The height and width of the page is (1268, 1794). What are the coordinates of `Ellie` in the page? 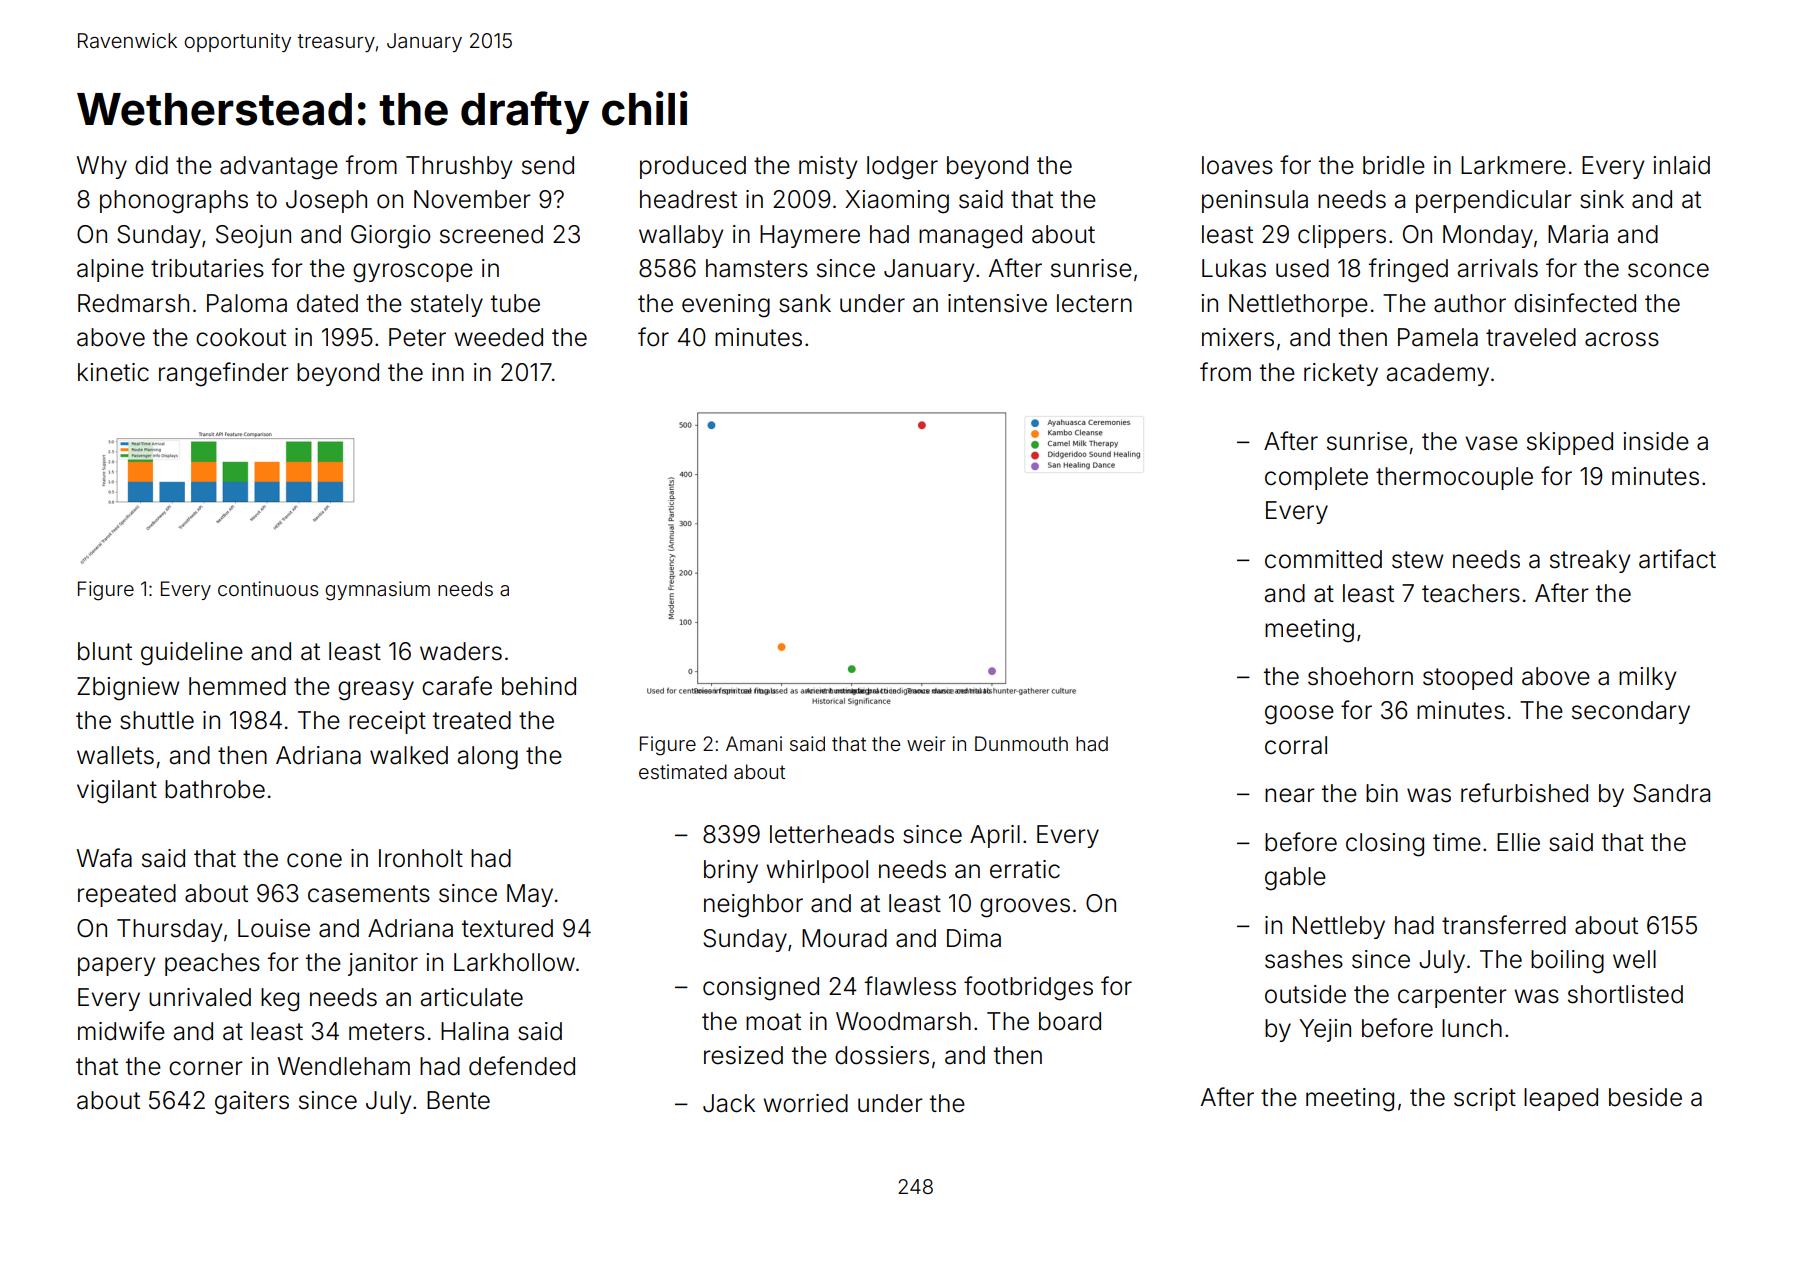 It's located at (1518, 842).
